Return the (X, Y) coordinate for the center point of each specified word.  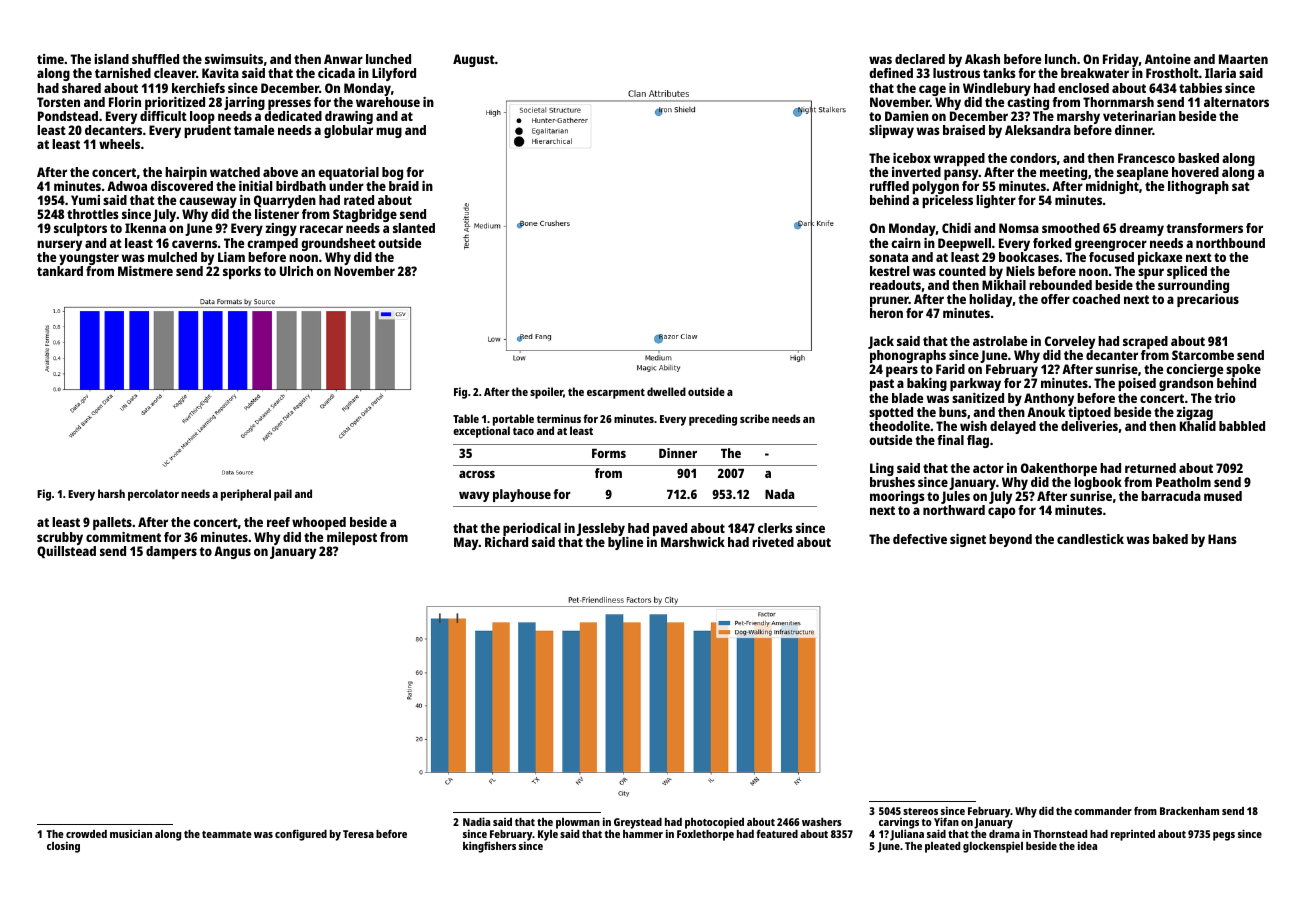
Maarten (1243, 59)
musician (131, 834)
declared (920, 59)
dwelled (666, 391)
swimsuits (234, 59)
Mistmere (145, 271)
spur (1151, 273)
